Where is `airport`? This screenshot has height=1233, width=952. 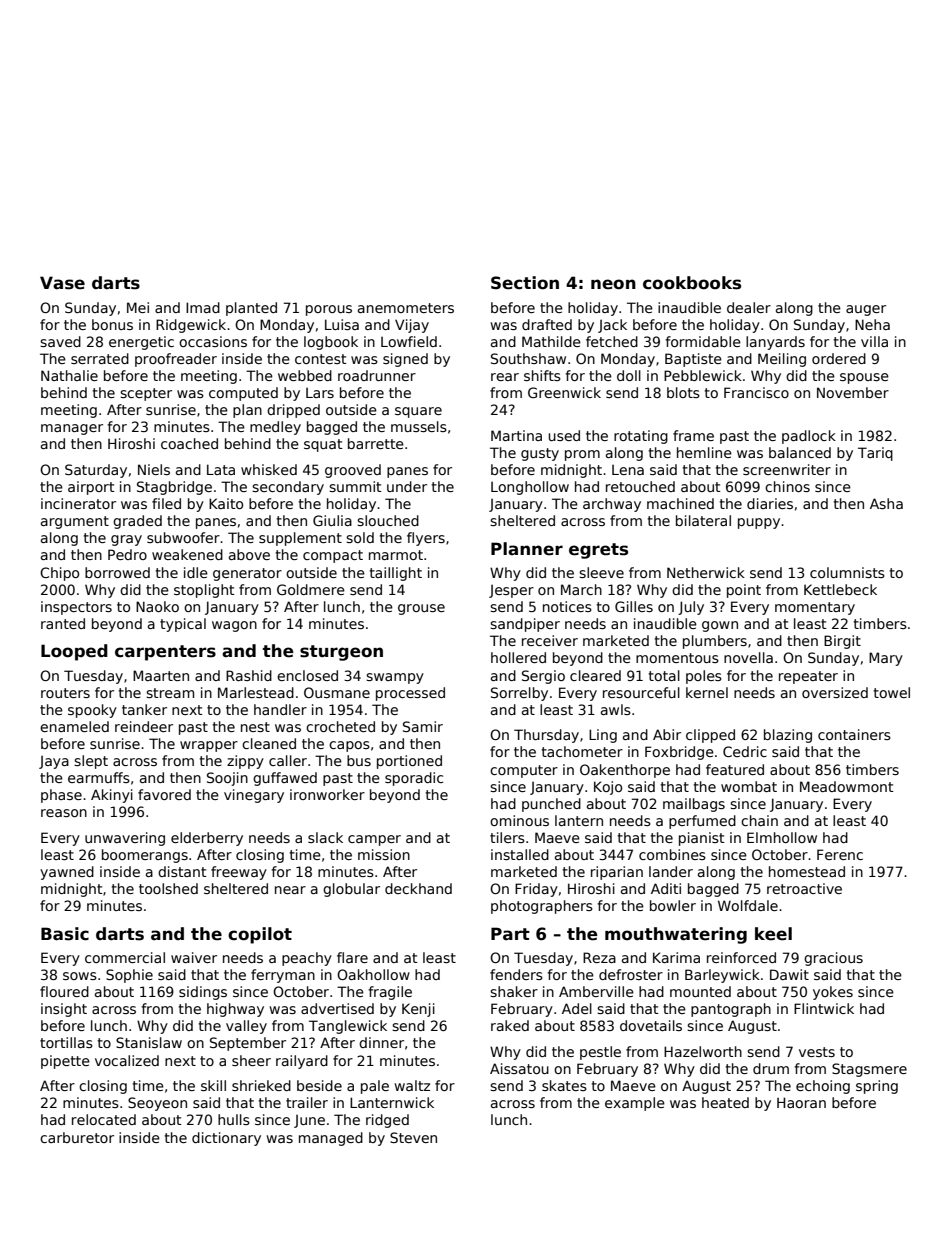
airport is located at coordinates (91, 488).
